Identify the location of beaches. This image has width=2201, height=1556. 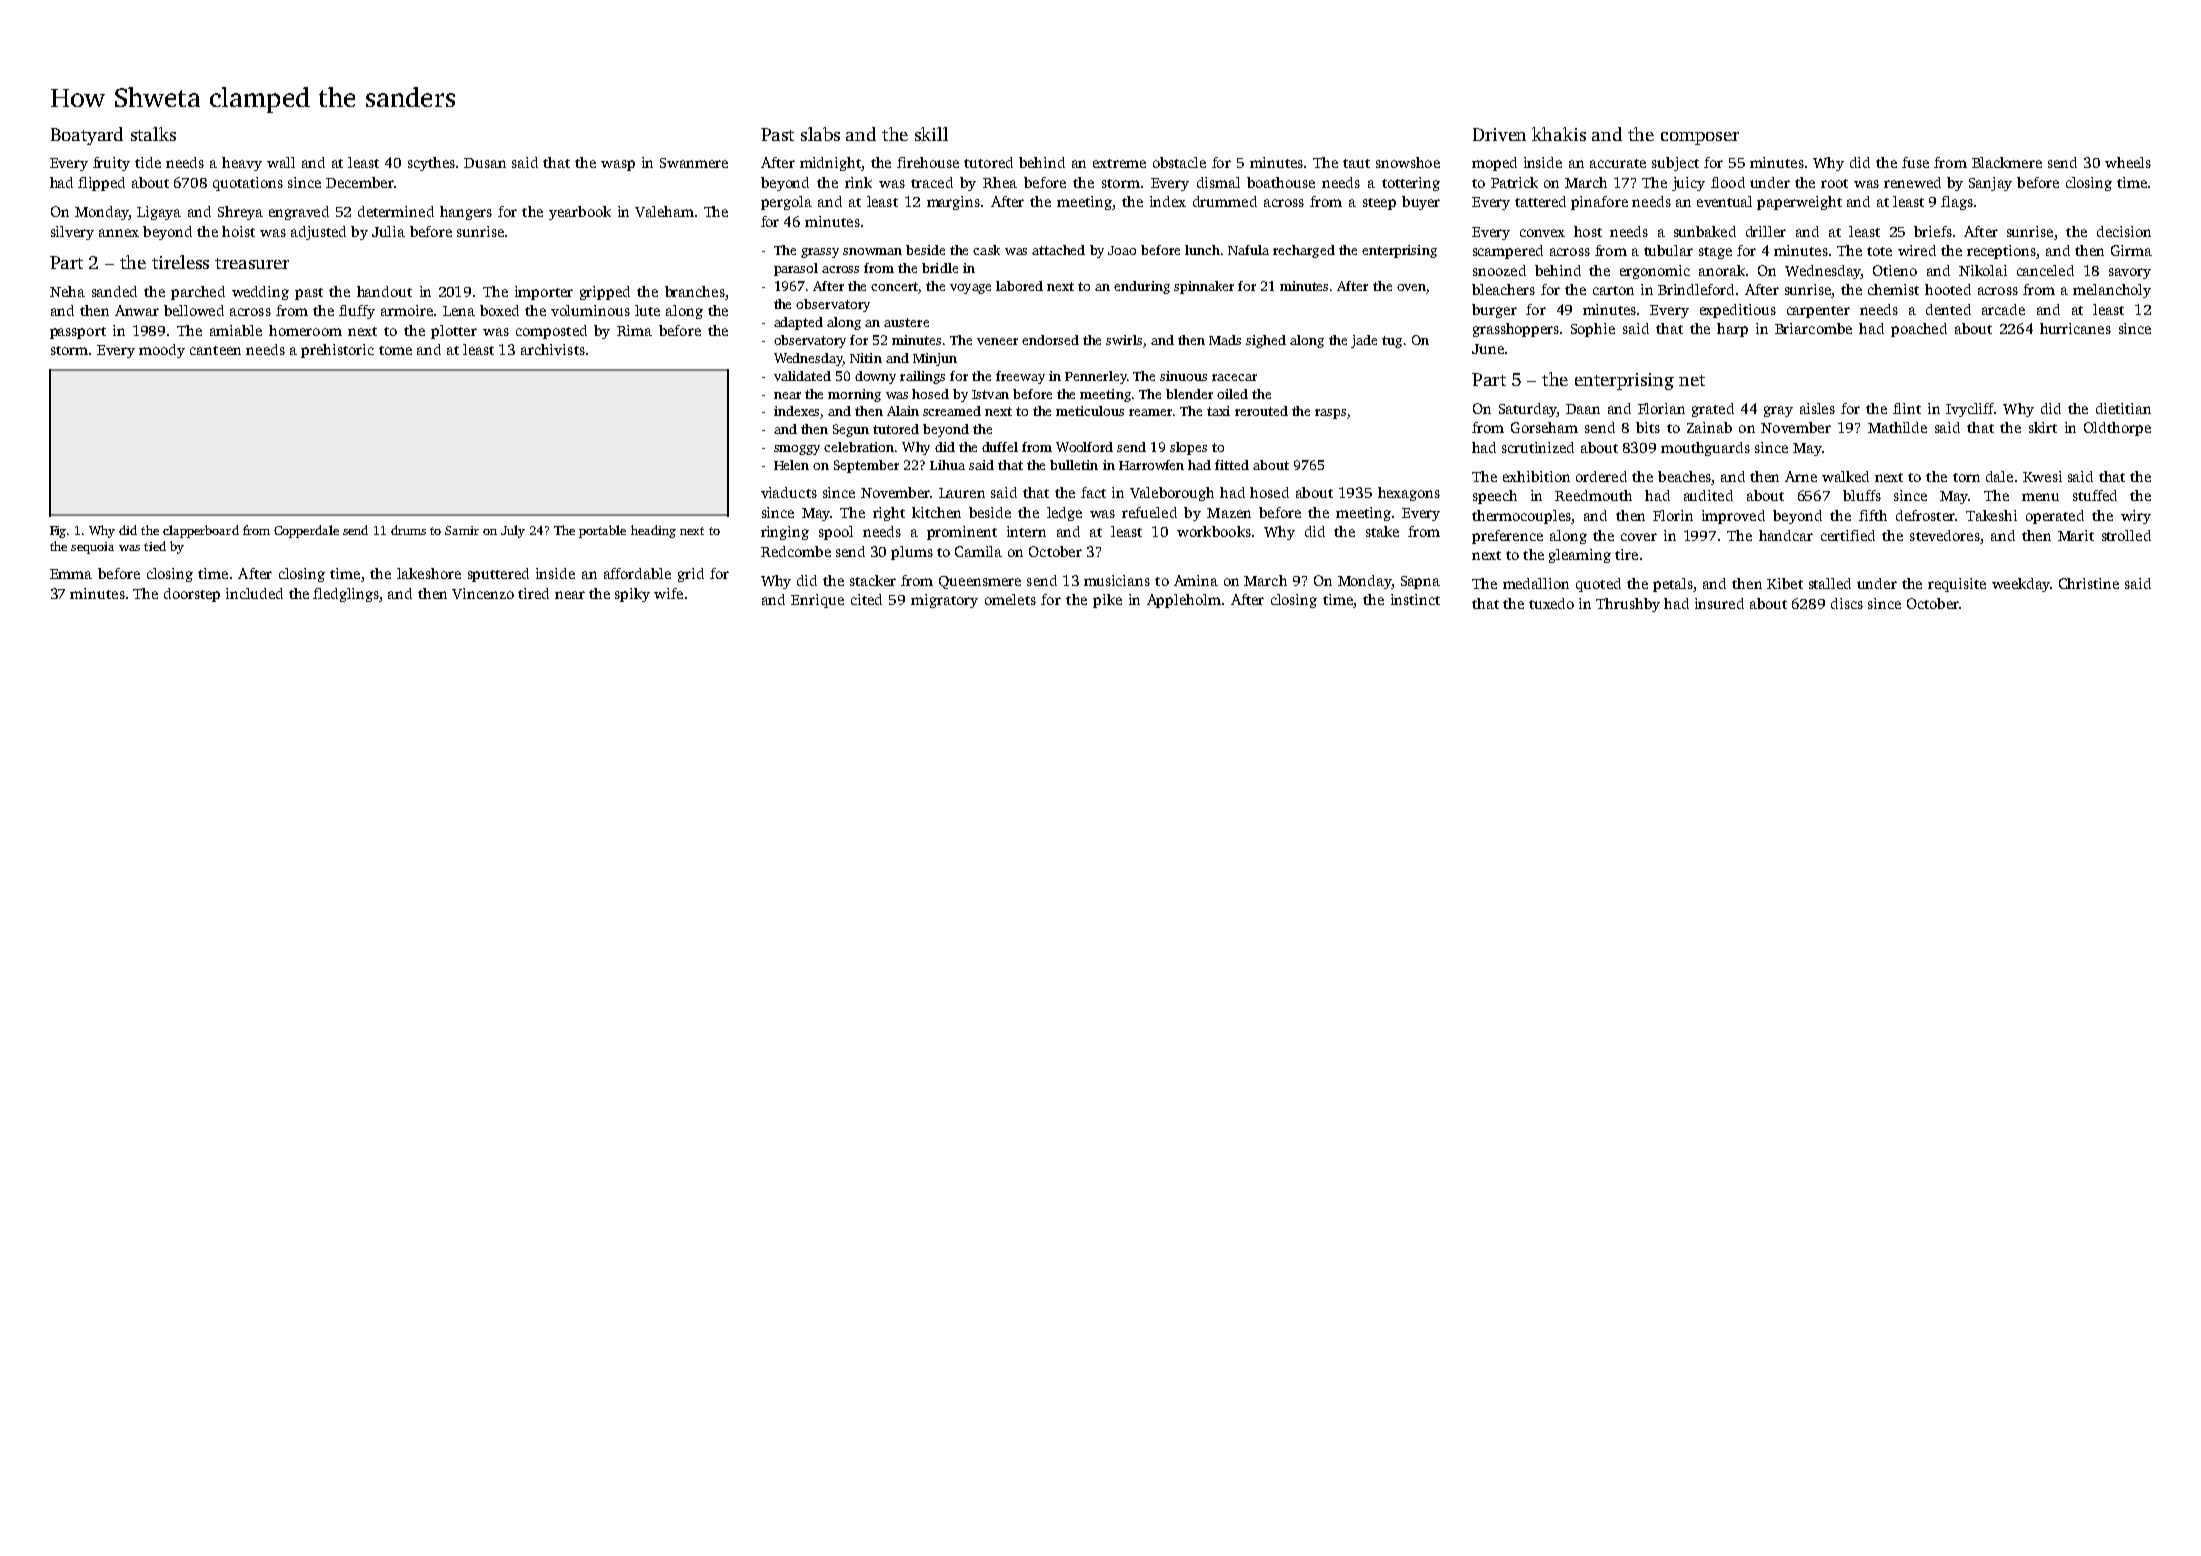
(1684, 476).
